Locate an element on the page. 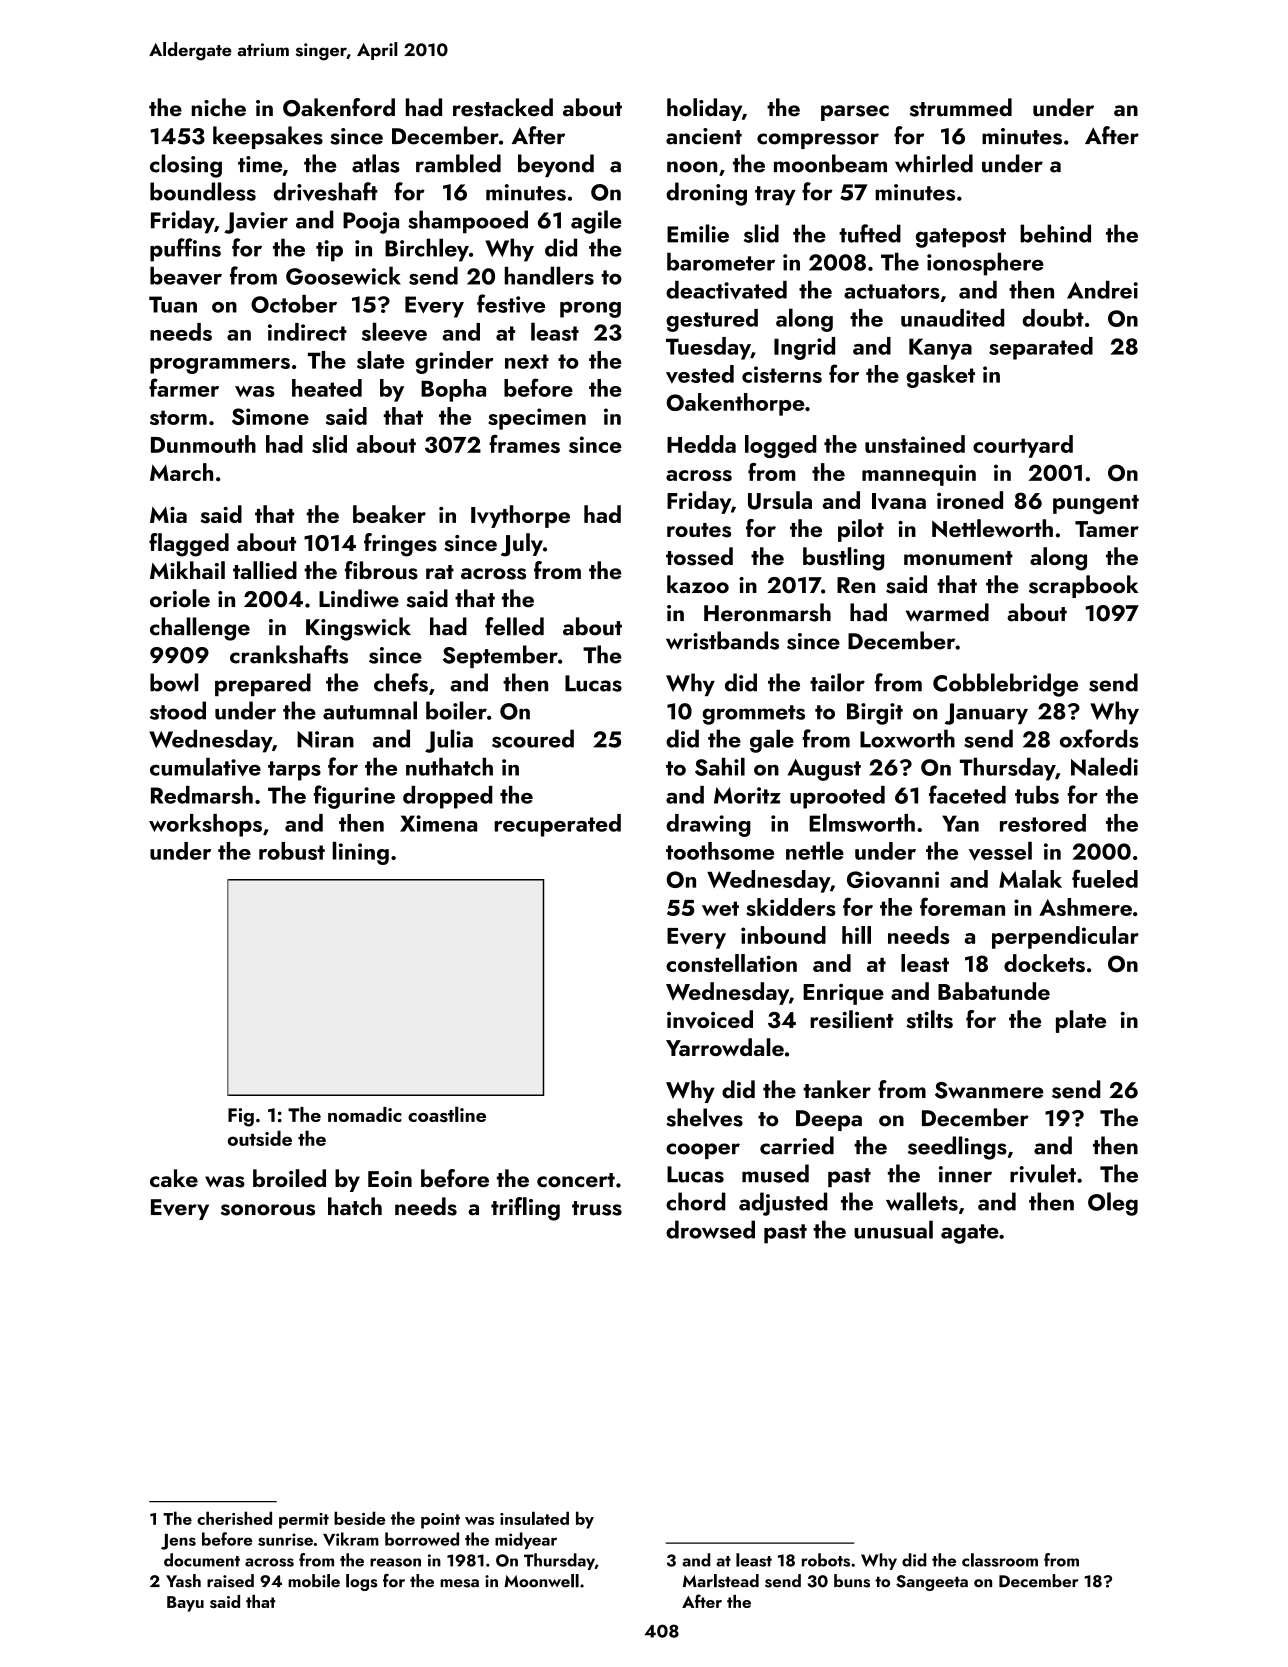  shelves is located at coordinates (704, 1117).
